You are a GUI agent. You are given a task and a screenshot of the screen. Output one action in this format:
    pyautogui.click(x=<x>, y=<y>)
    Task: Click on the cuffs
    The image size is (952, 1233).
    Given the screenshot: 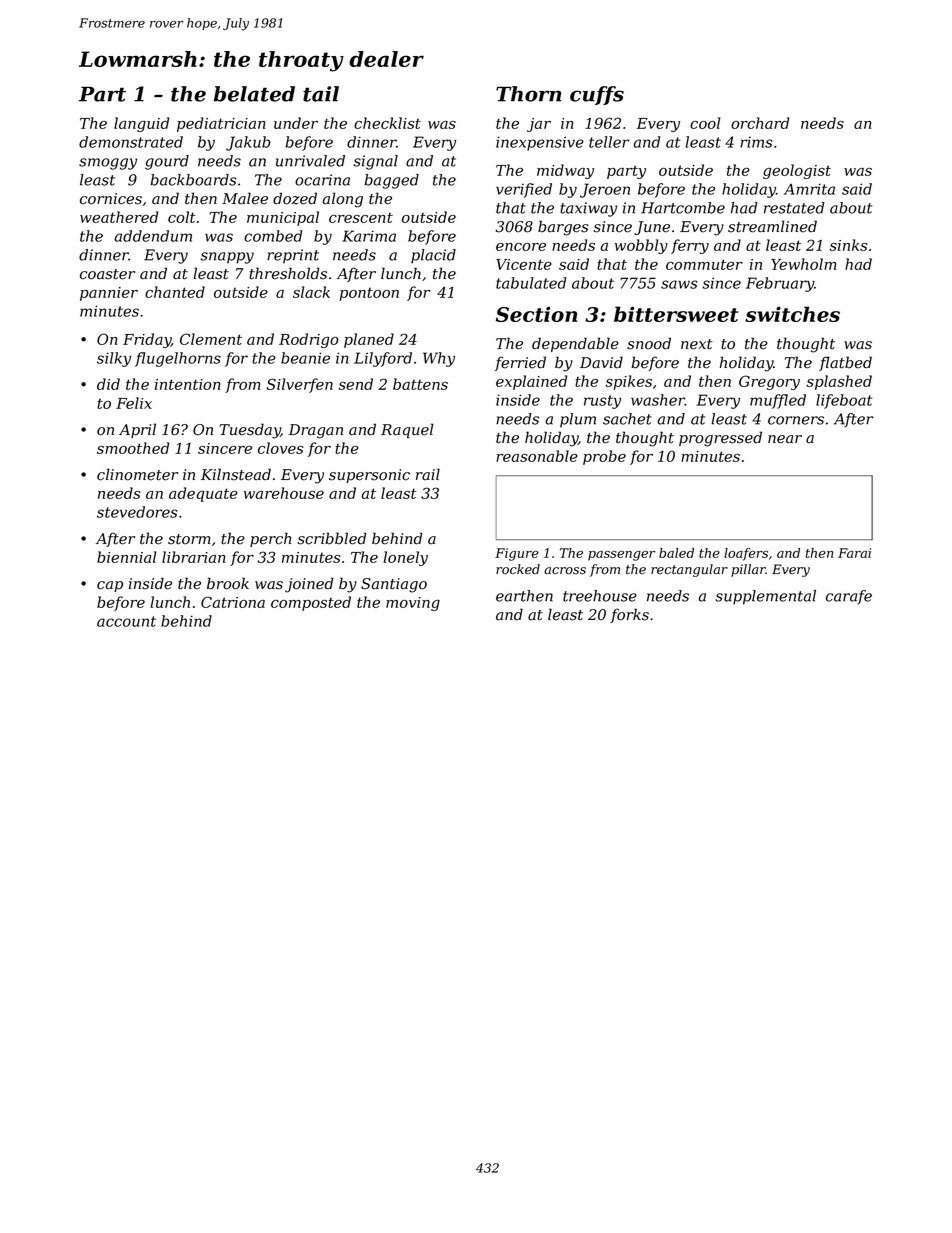 What is the action you would take?
    pyautogui.click(x=597, y=95)
